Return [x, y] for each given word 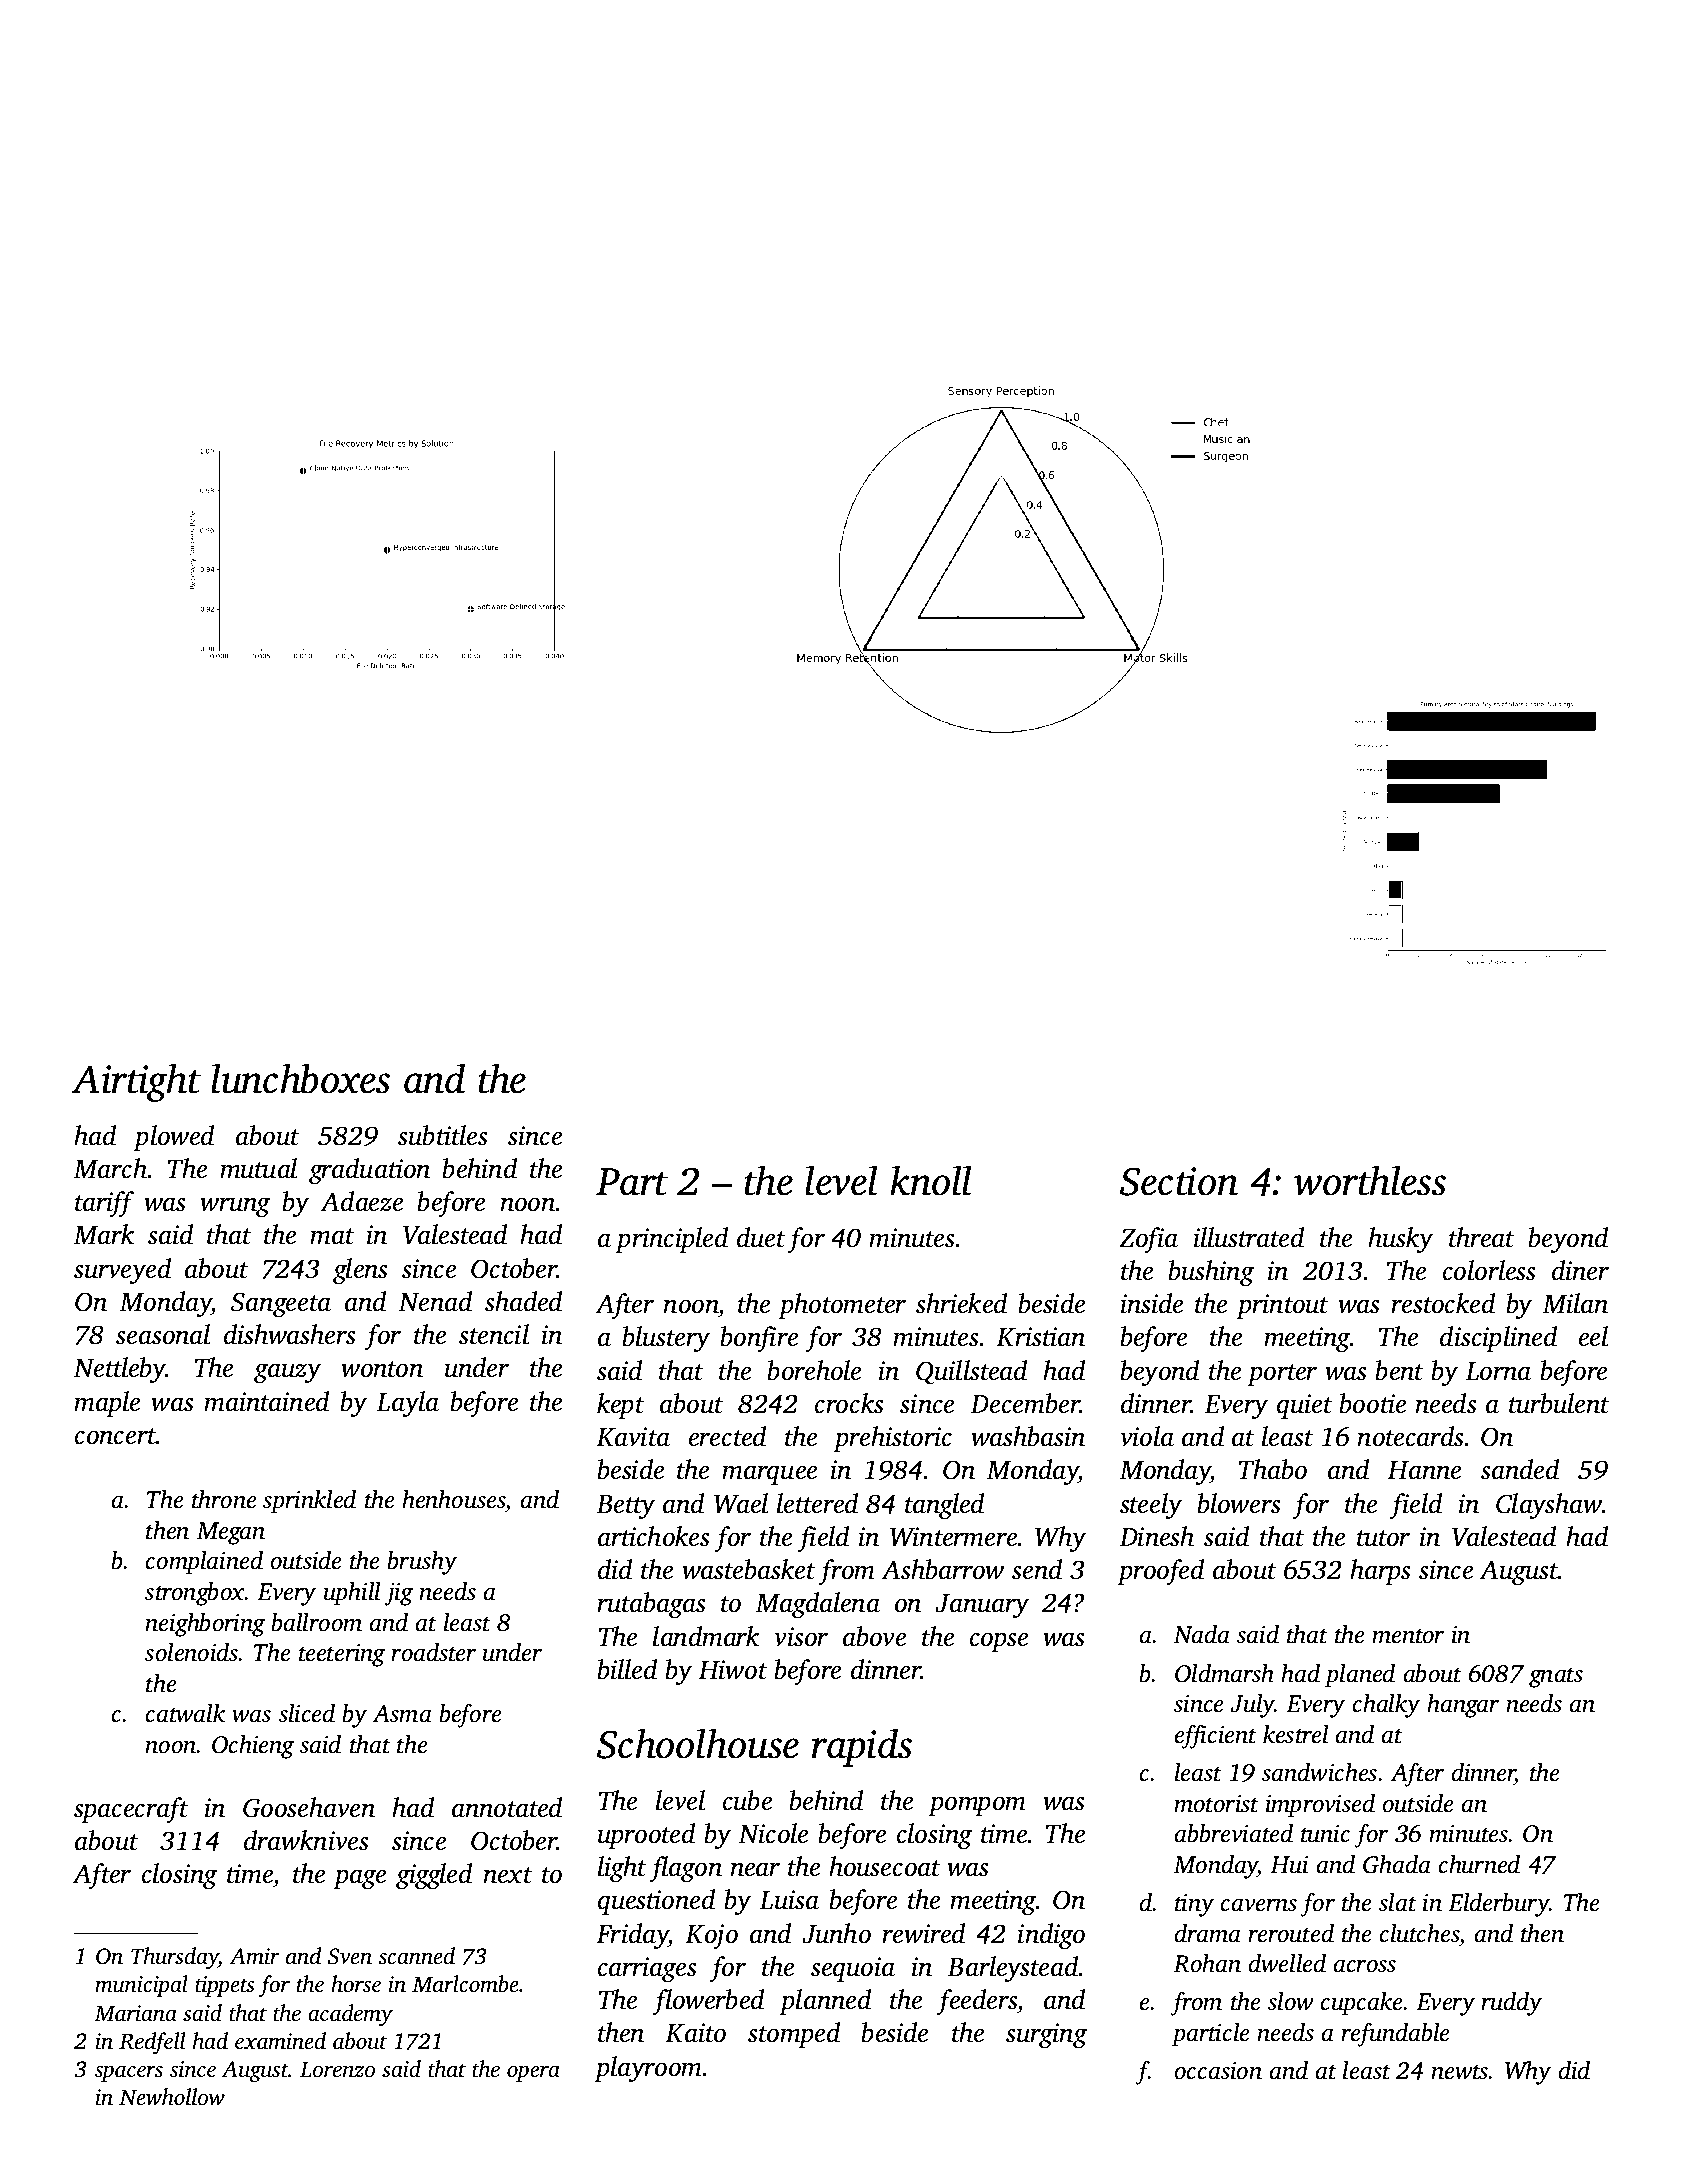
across [1365, 1966]
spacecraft [131, 1810]
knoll [931, 1181]
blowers [1239, 1503]
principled [671, 1240]
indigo [1051, 1936]
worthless [1370, 1181]
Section [1179, 1181]
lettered [817, 1503]
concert [115, 1436]
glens [360, 1271]
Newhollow [172, 2097]
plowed [173, 1138]
